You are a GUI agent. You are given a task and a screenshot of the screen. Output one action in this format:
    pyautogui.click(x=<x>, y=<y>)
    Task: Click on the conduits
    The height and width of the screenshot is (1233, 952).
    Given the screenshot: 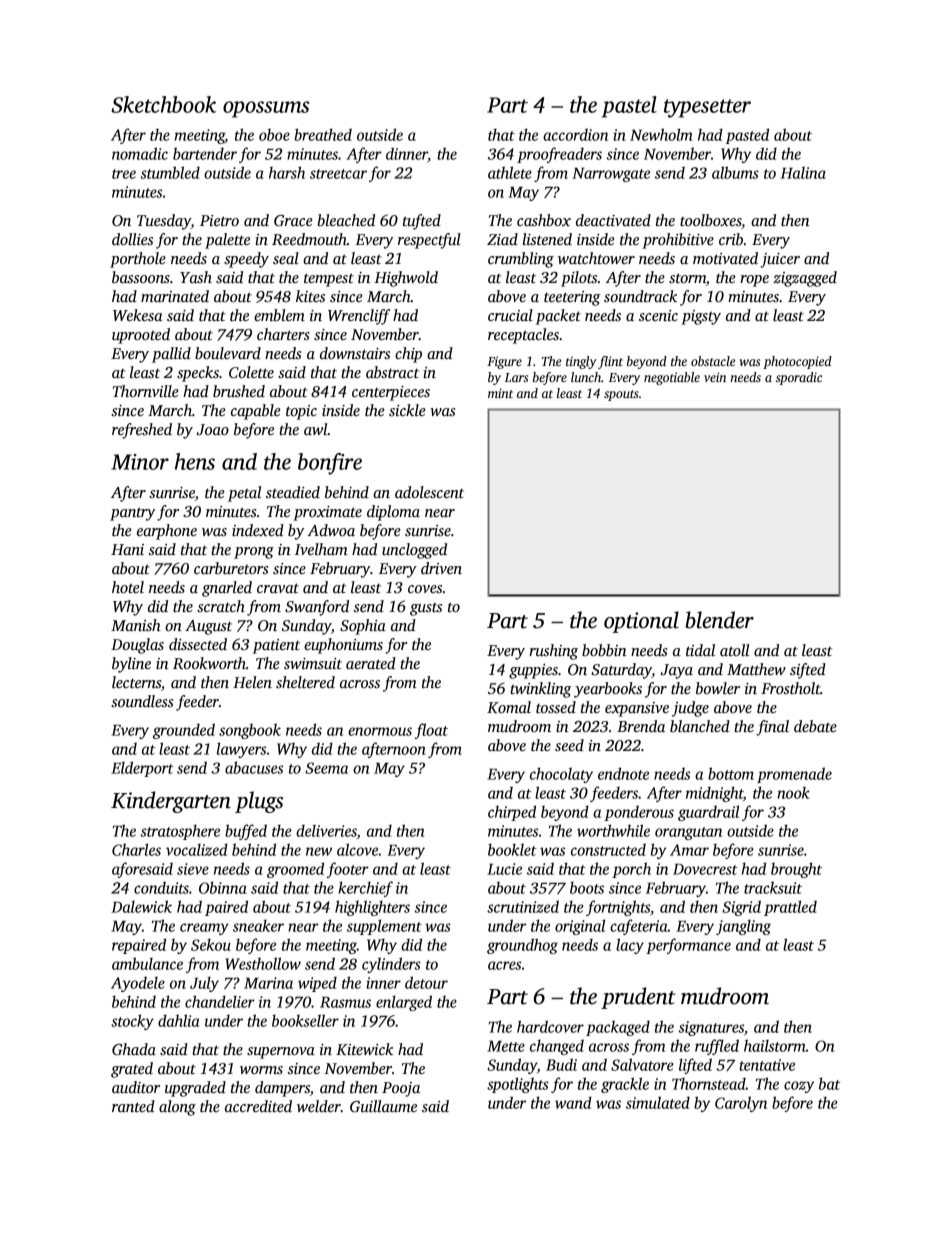 What is the action you would take?
    pyautogui.click(x=161, y=887)
